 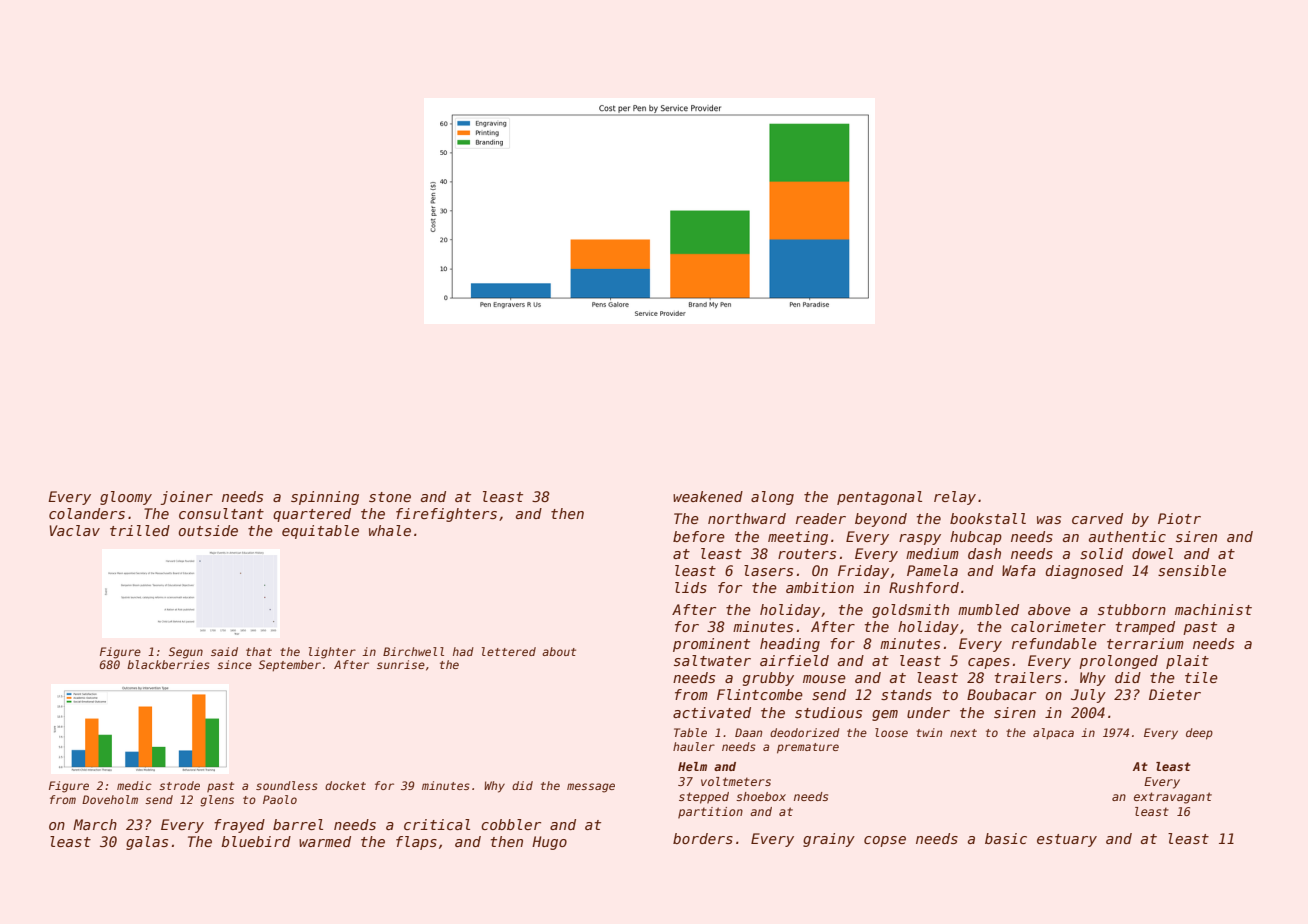 What do you see at coordinates (691, 587) in the page?
I see `lids` at bounding box center [691, 587].
